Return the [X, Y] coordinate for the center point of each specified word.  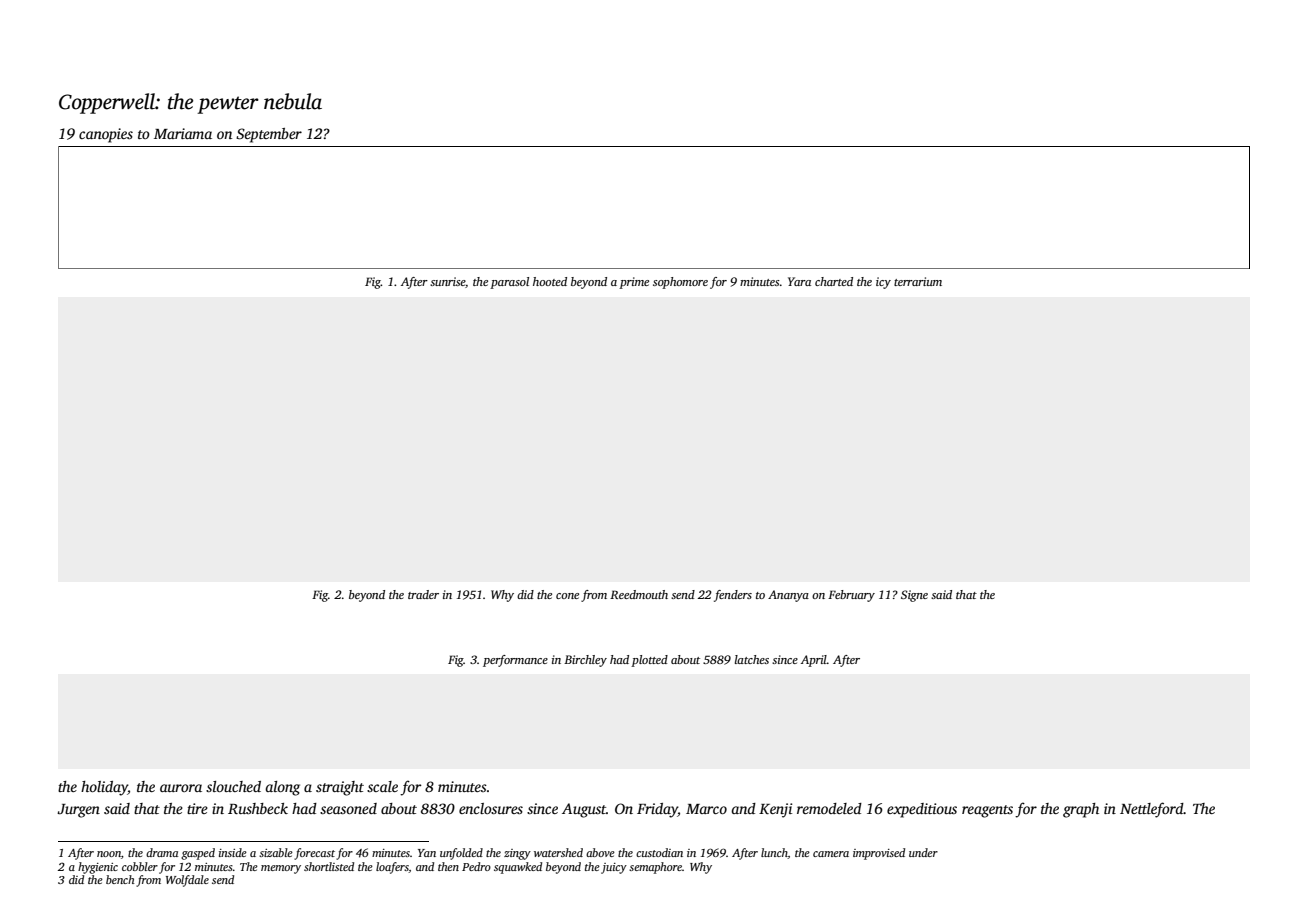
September [269, 135]
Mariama [183, 133]
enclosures [491, 808]
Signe [914, 596]
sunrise [447, 281]
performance [515, 661]
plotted [649, 661]
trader [423, 594]
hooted [550, 281]
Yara [799, 281]
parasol [509, 283]
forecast [314, 854]
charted [834, 281]
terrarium [918, 281]
